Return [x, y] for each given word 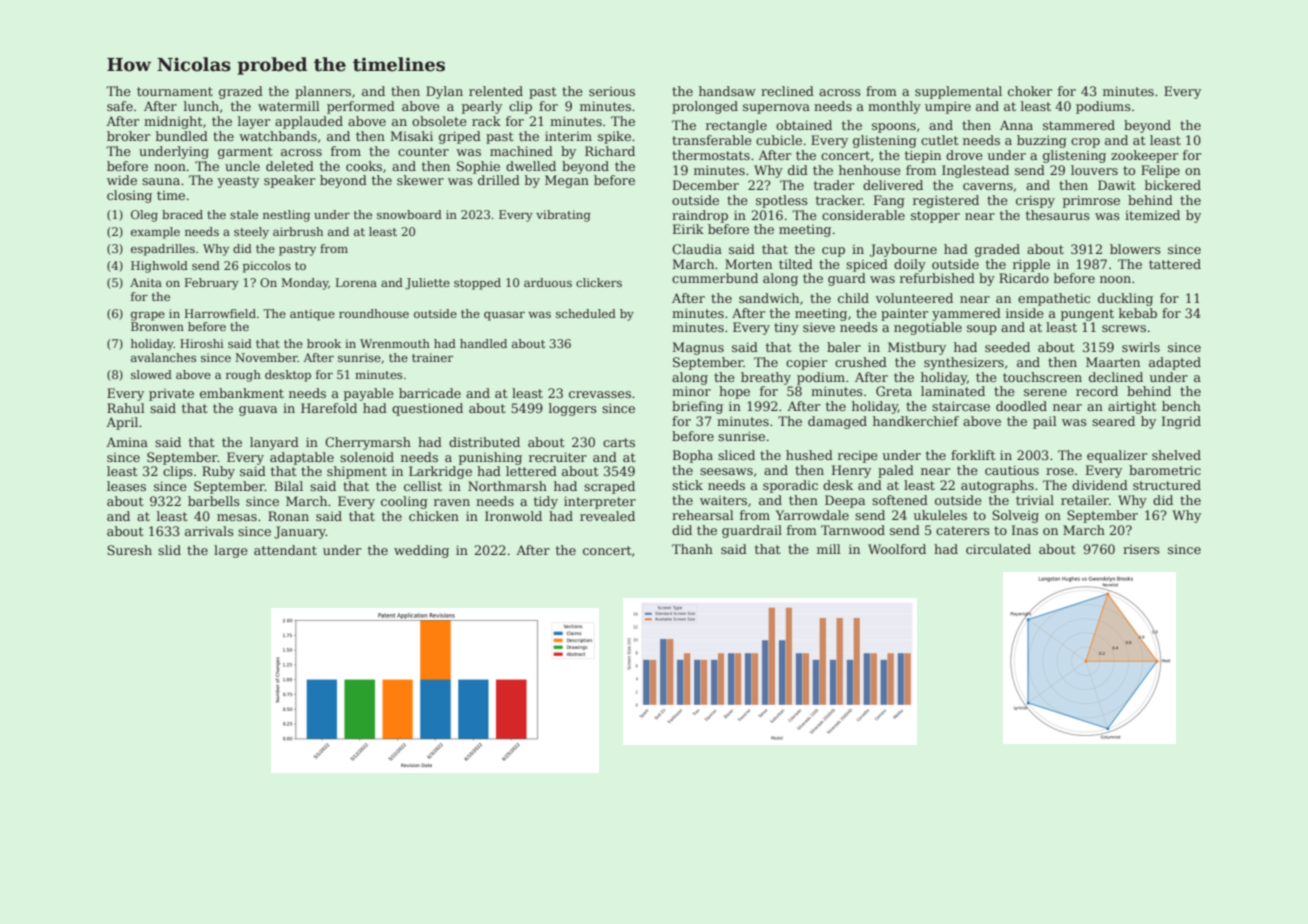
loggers [573, 409]
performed [361, 107]
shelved [1176, 455]
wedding [421, 551]
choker [1030, 91]
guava [258, 411]
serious [612, 91]
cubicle [779, 140]
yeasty [238, 182]
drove [964, 155]
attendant [285, 550]
